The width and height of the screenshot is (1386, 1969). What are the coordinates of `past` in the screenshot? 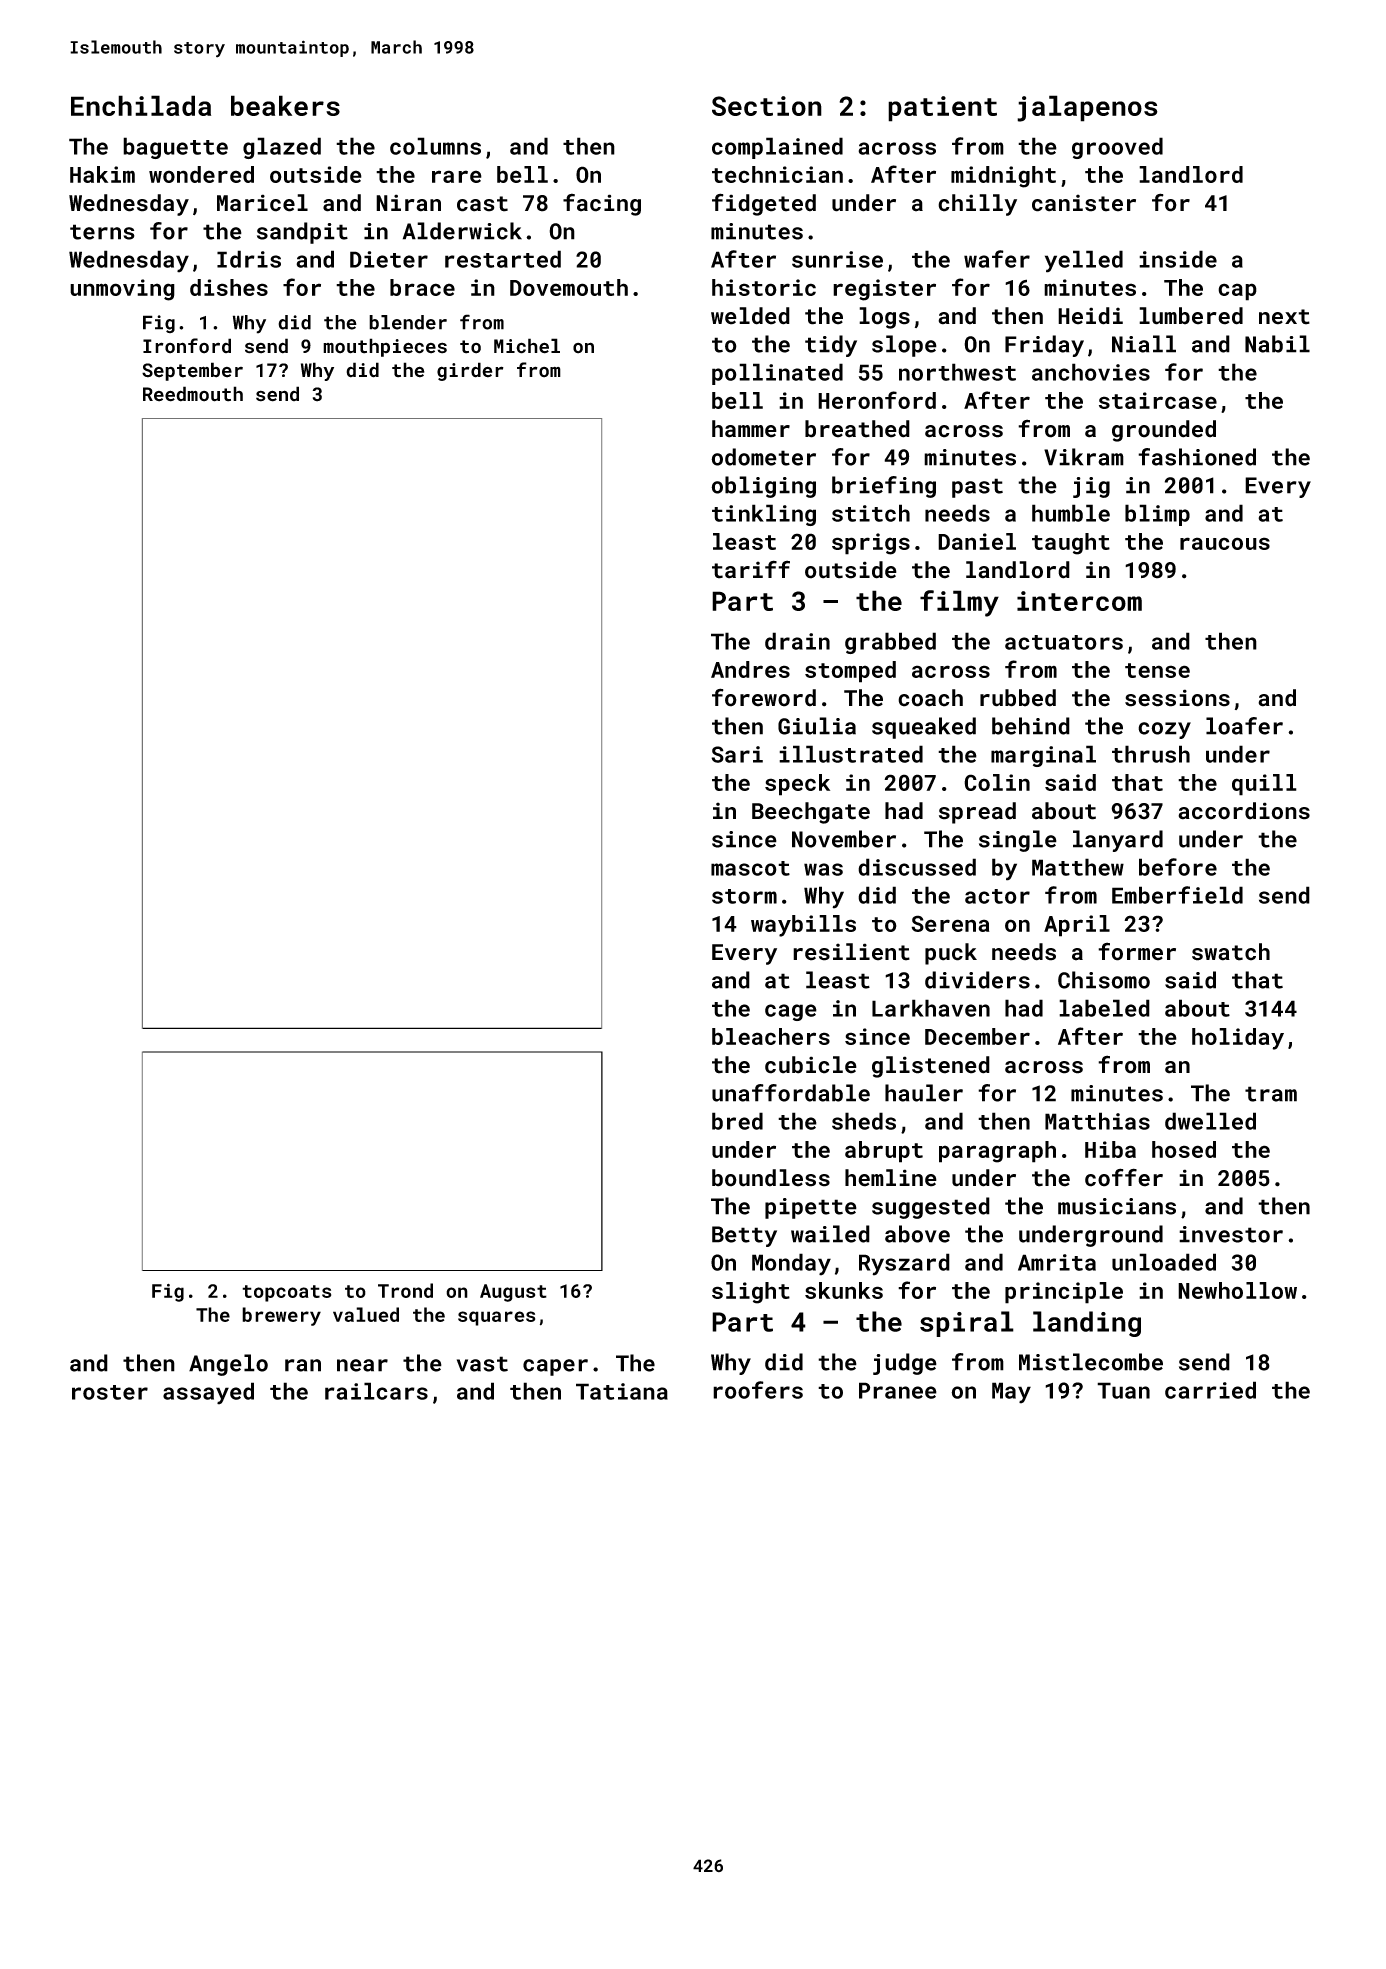 It's located at (977, 488).
